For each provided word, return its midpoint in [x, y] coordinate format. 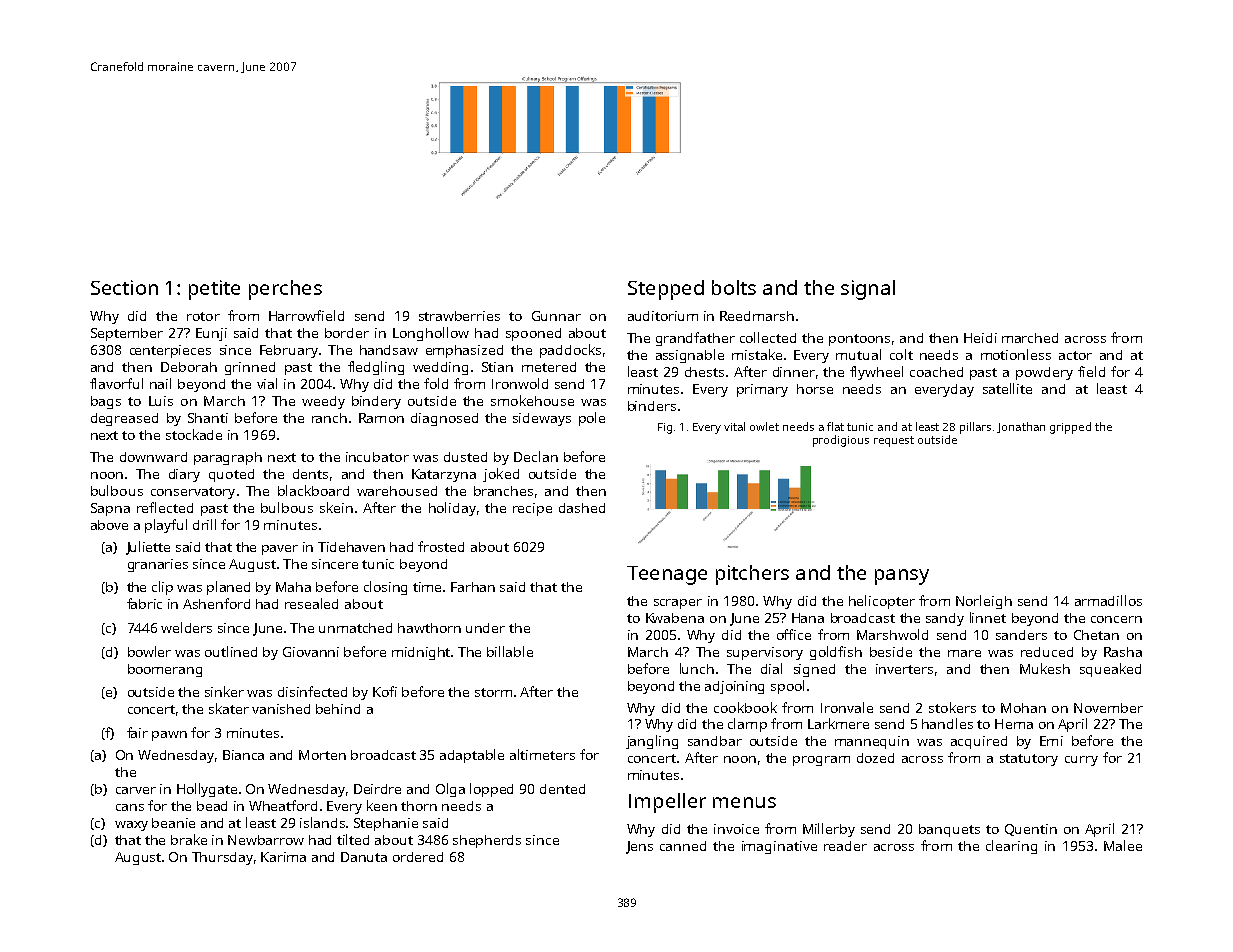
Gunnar [556, 316]
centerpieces [170, 351]
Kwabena [675, 618]
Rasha [1123, 652]
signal [868, 290]
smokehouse [532, 400]
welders [186, 627]
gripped [1070, 428]
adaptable [472, 756]
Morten [322, 755]
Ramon [381, 418]
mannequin [872, 742]
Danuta [364, 857]
